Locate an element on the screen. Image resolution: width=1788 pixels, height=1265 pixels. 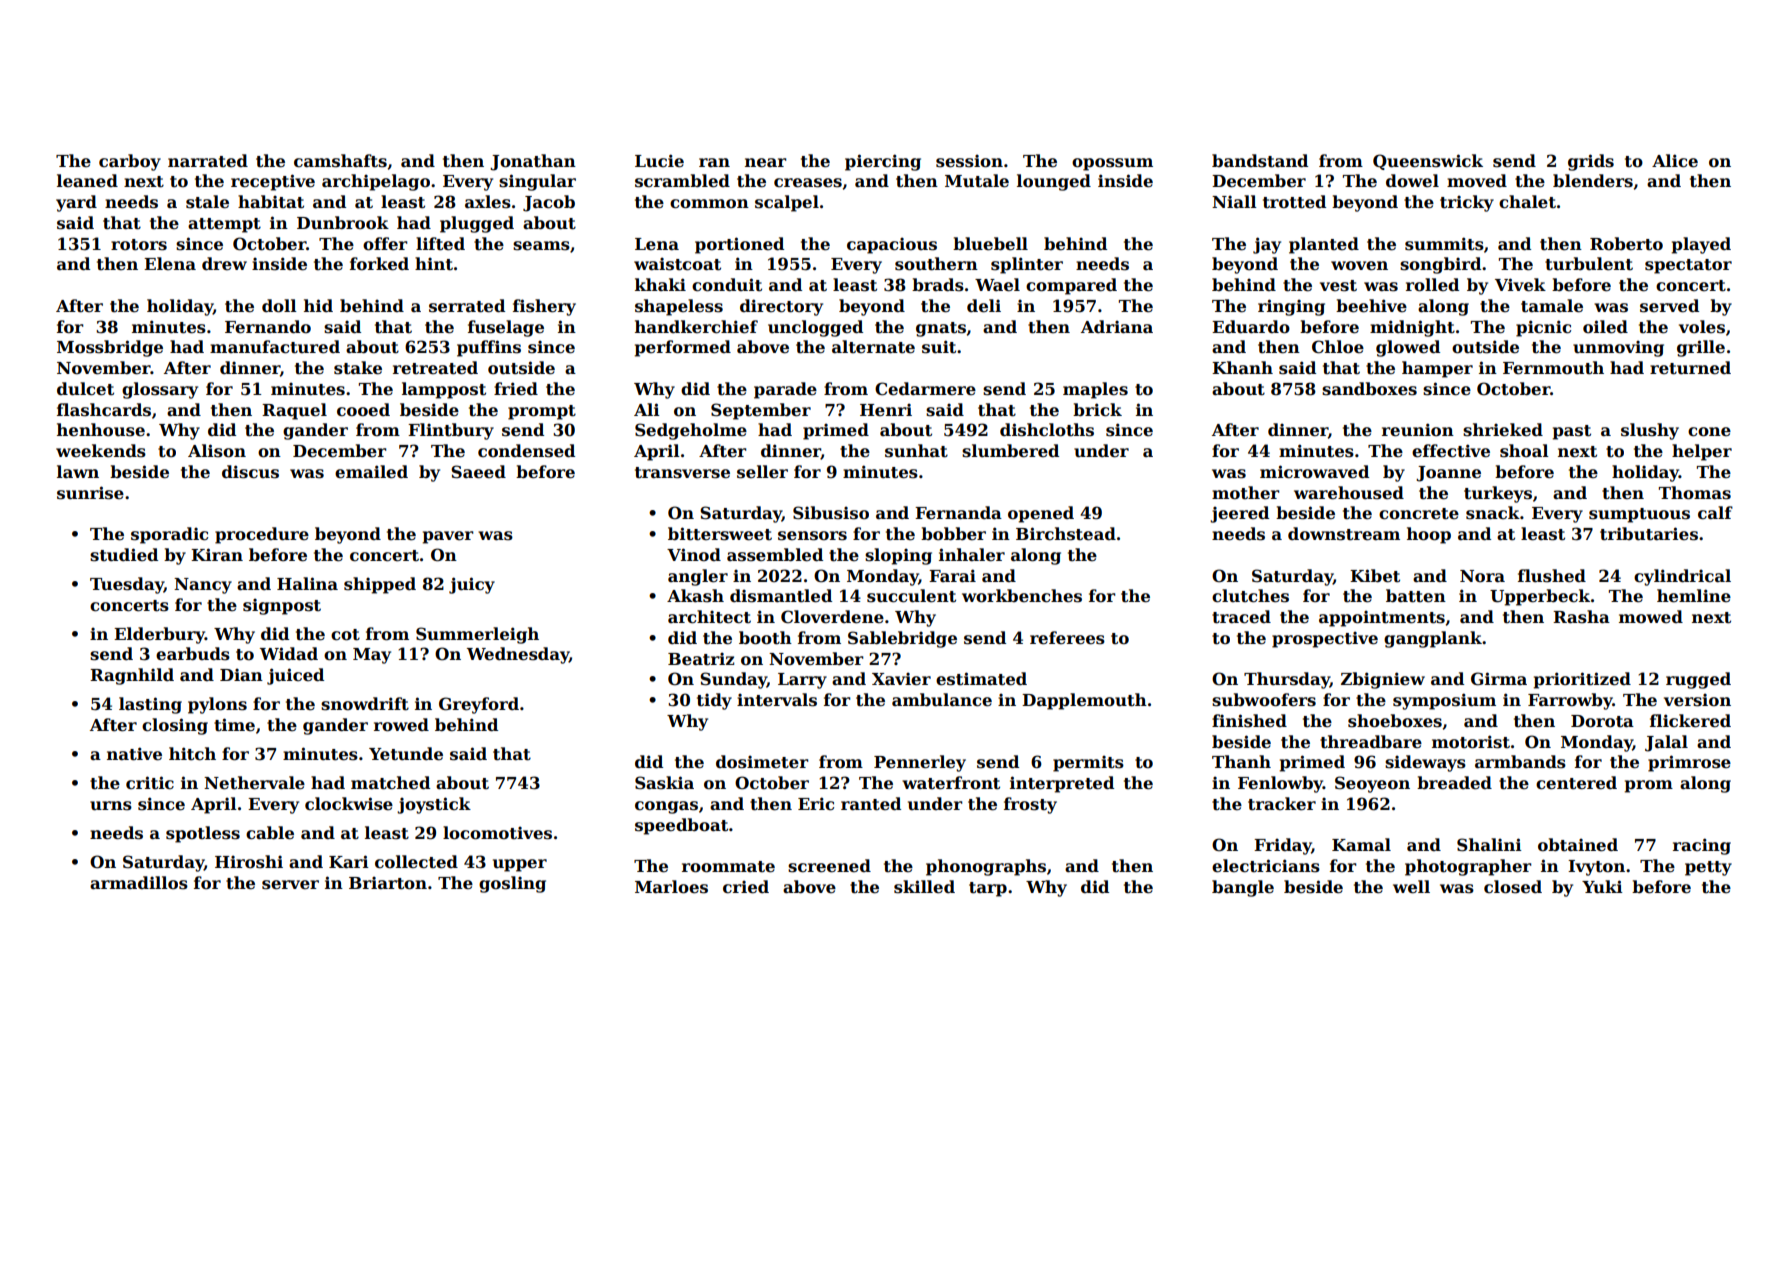
server is located at coordinates (290, 885).
